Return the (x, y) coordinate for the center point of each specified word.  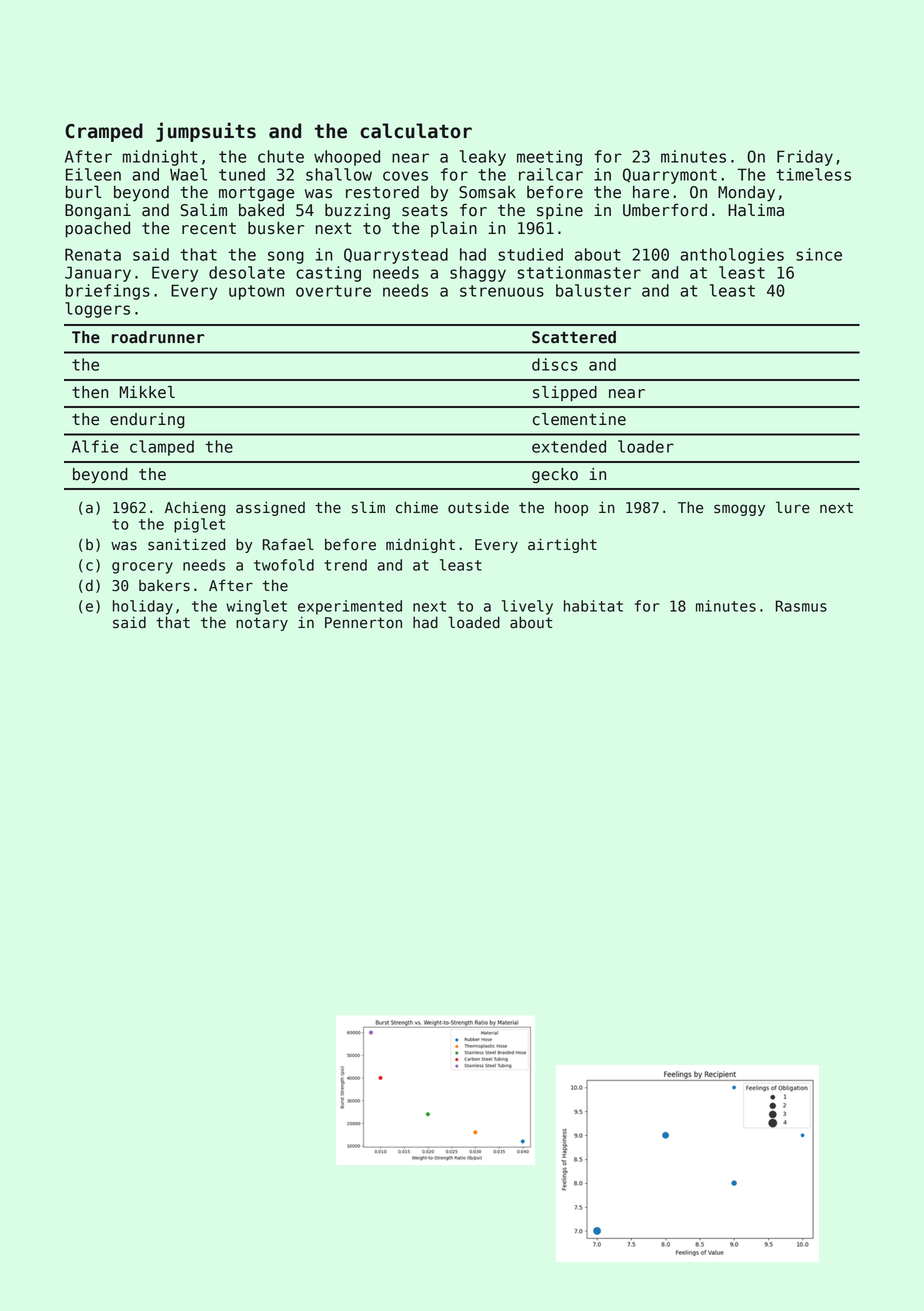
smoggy (739, 510)
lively (527, 607)
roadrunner (158, 337)
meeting (549, 158)
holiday (143, 607)
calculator (416, 131)
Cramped (104, 132)
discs (555, 364)
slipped (565, 394)
